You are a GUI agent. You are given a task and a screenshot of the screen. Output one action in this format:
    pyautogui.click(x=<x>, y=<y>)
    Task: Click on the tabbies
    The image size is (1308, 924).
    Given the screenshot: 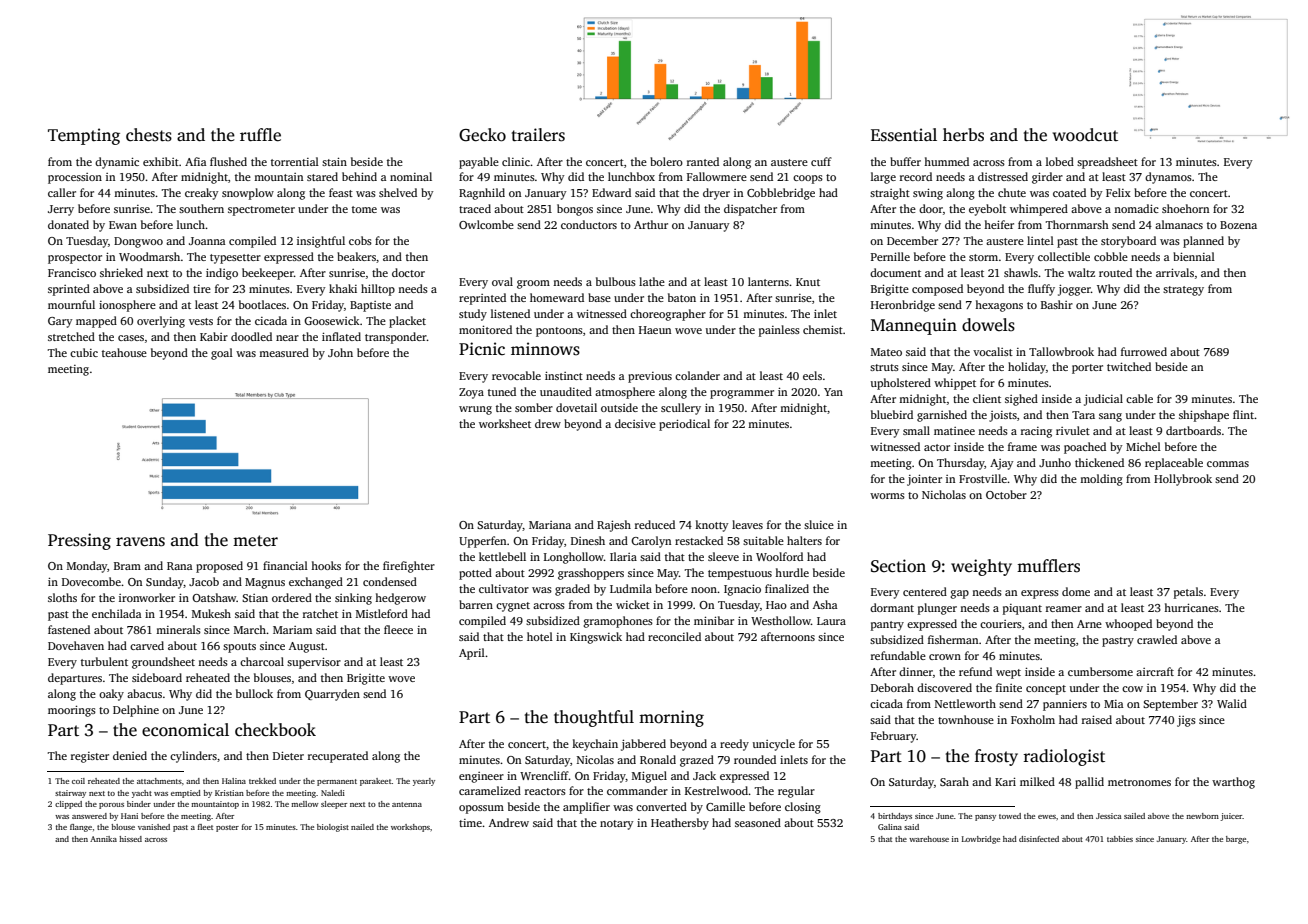 What is the action you would take?
    pyautogui.click(x=1120, y=839)
